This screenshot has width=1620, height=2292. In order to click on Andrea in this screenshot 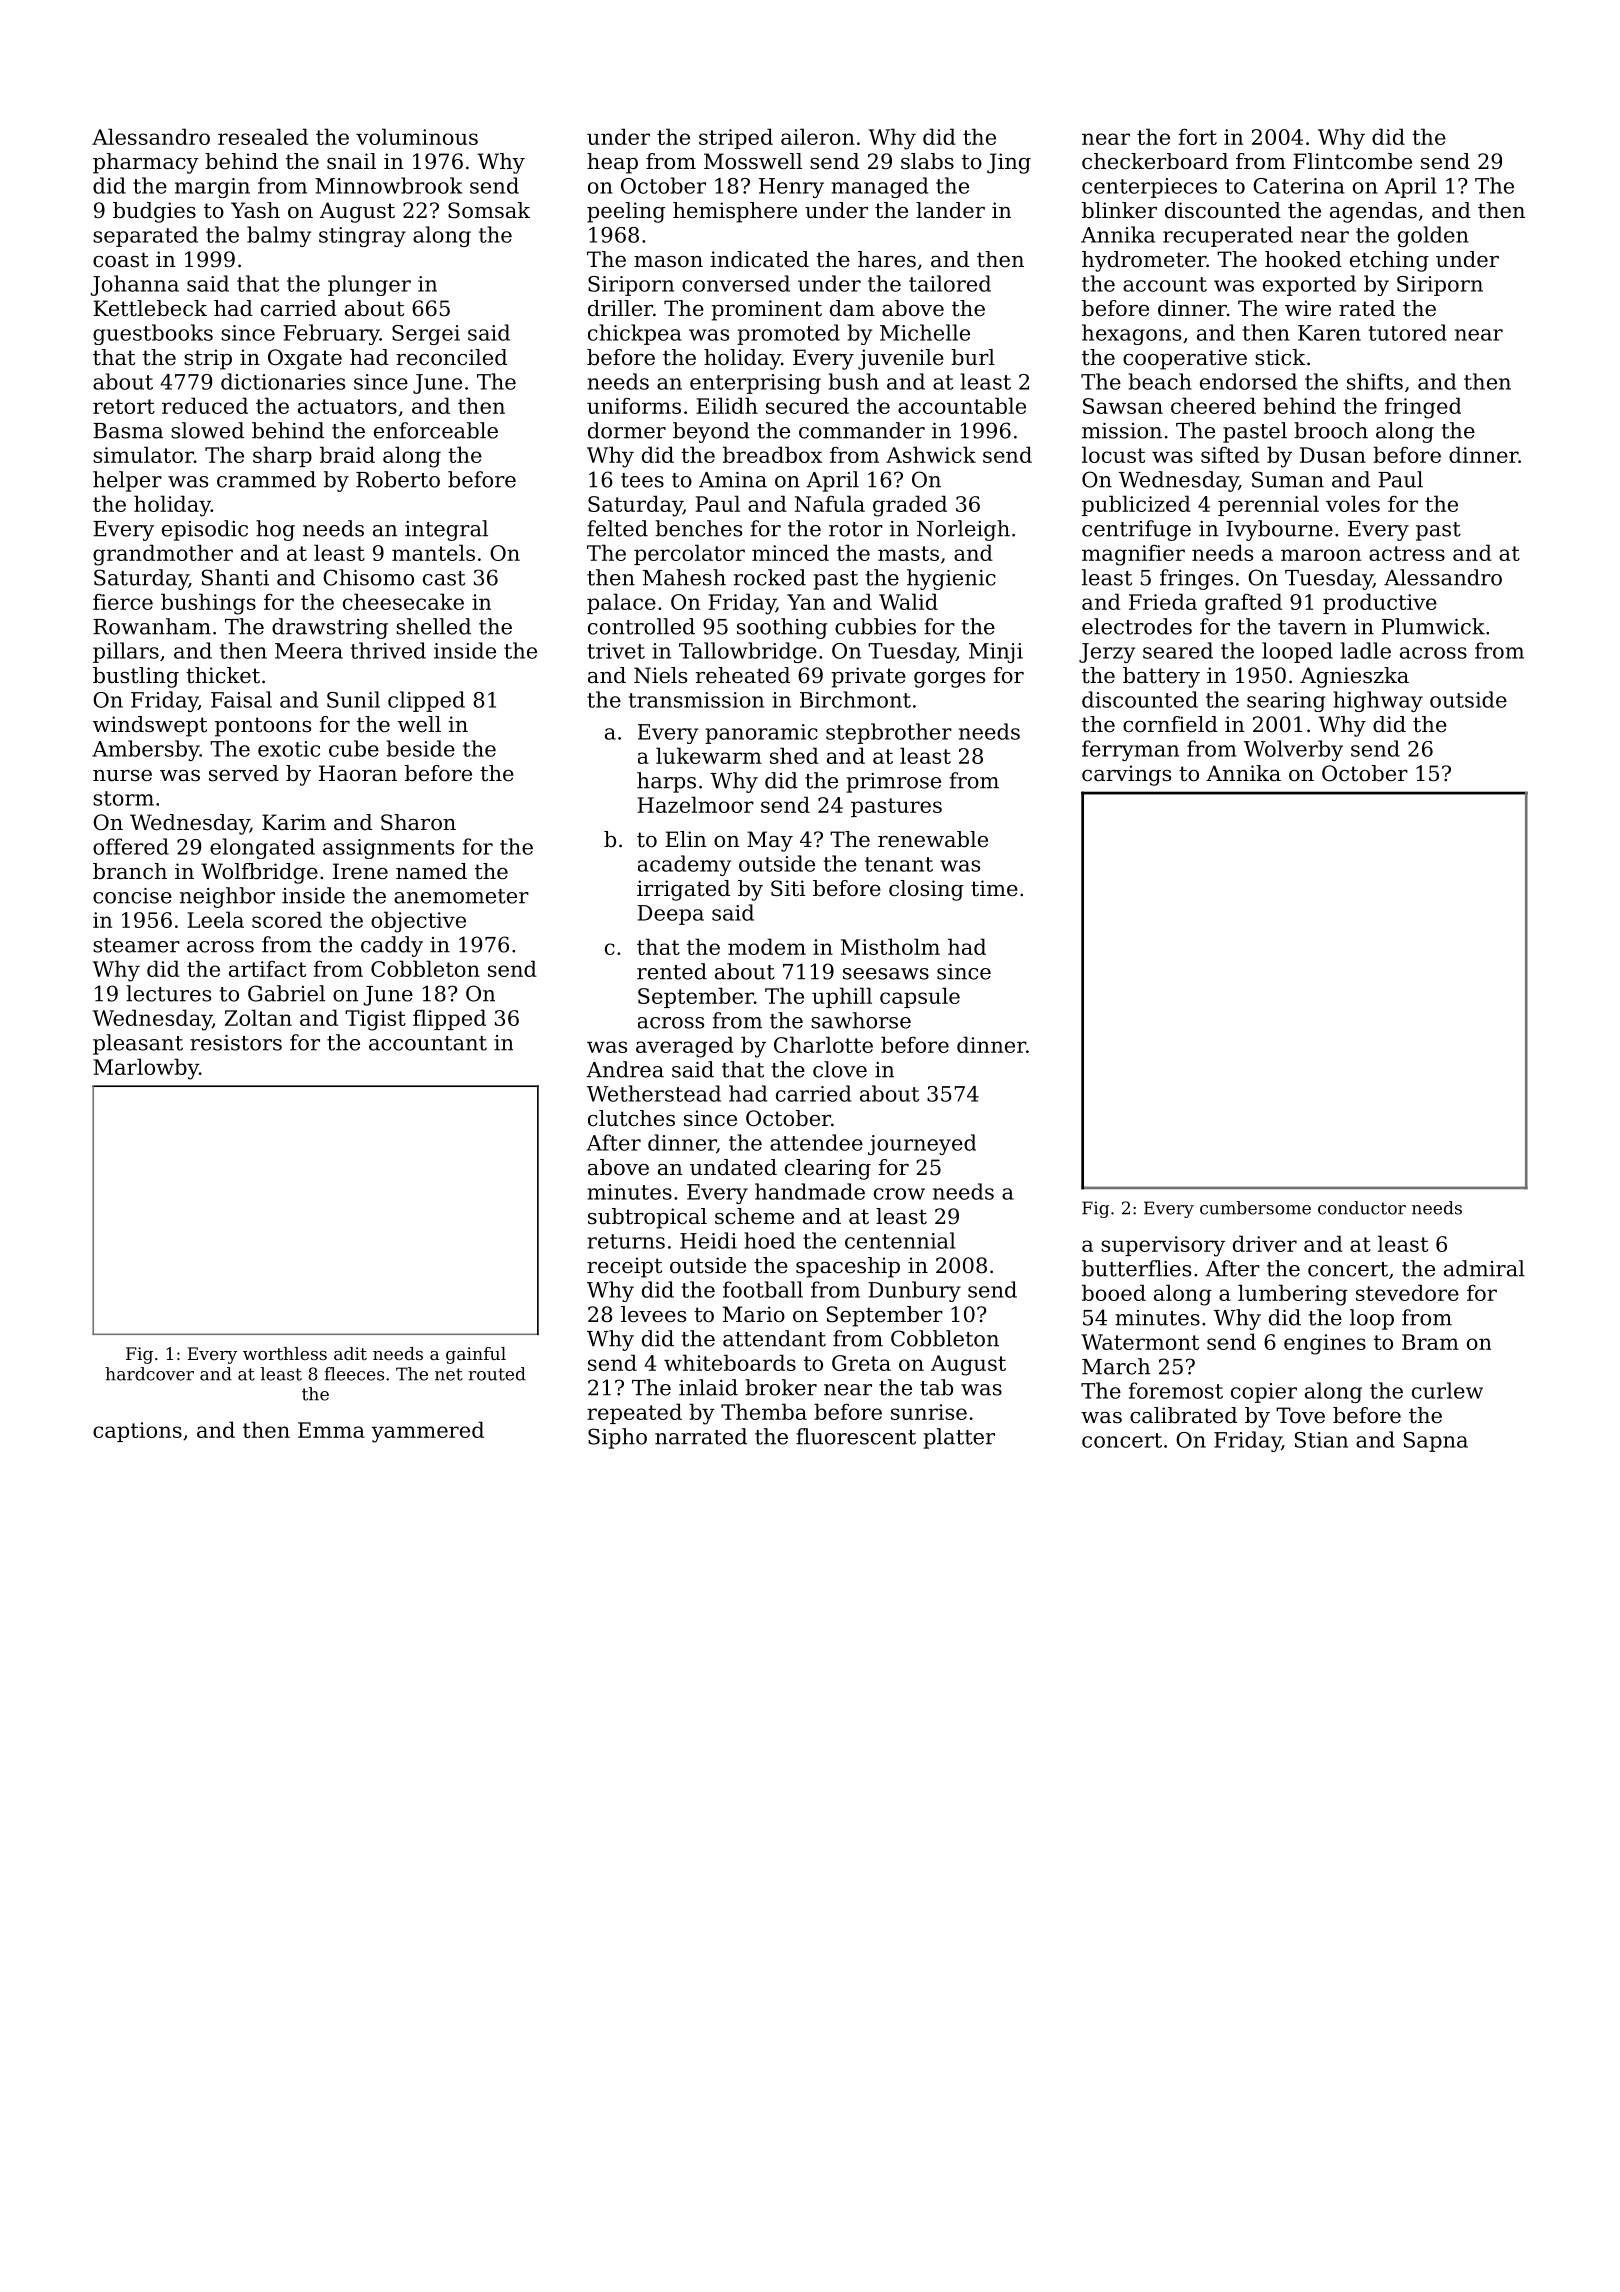, I will do `click(625, 1069)`.
